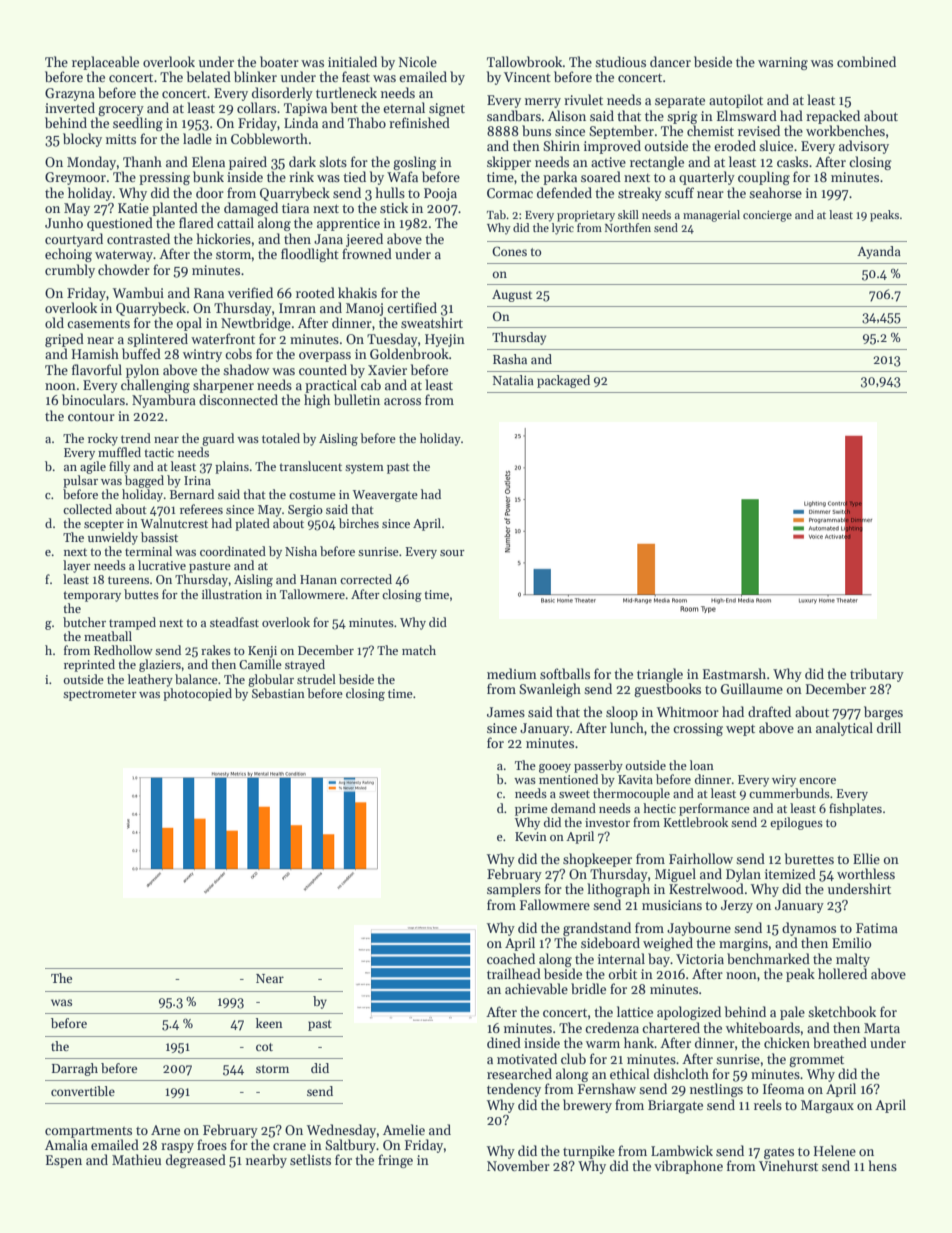 This image has width=952, height=1233. Describe the element at coordinates (66, 1144) in the image. I see `Amalia` at that location.
